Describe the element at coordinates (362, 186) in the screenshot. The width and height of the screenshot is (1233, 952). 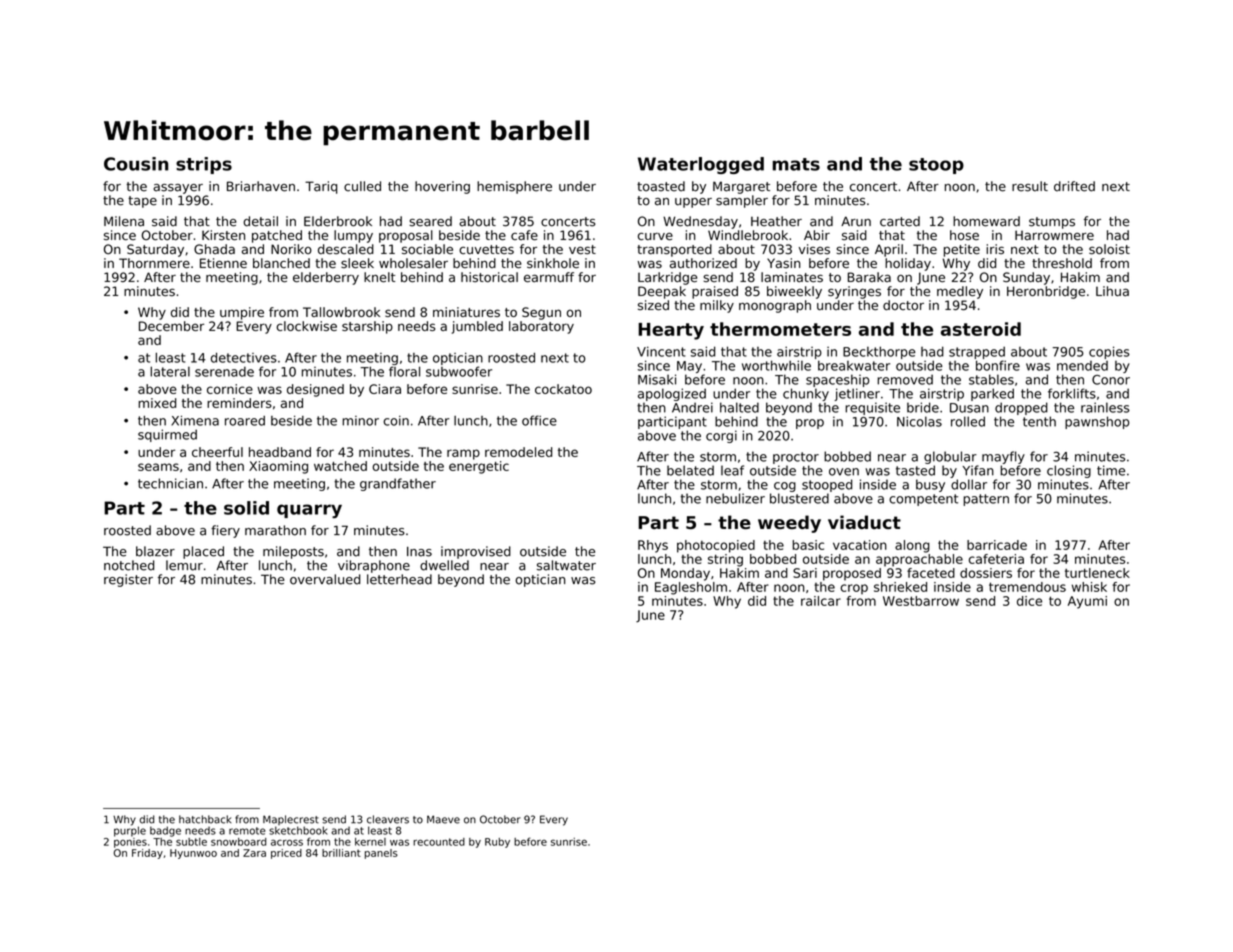
I see `culled` at that location.
